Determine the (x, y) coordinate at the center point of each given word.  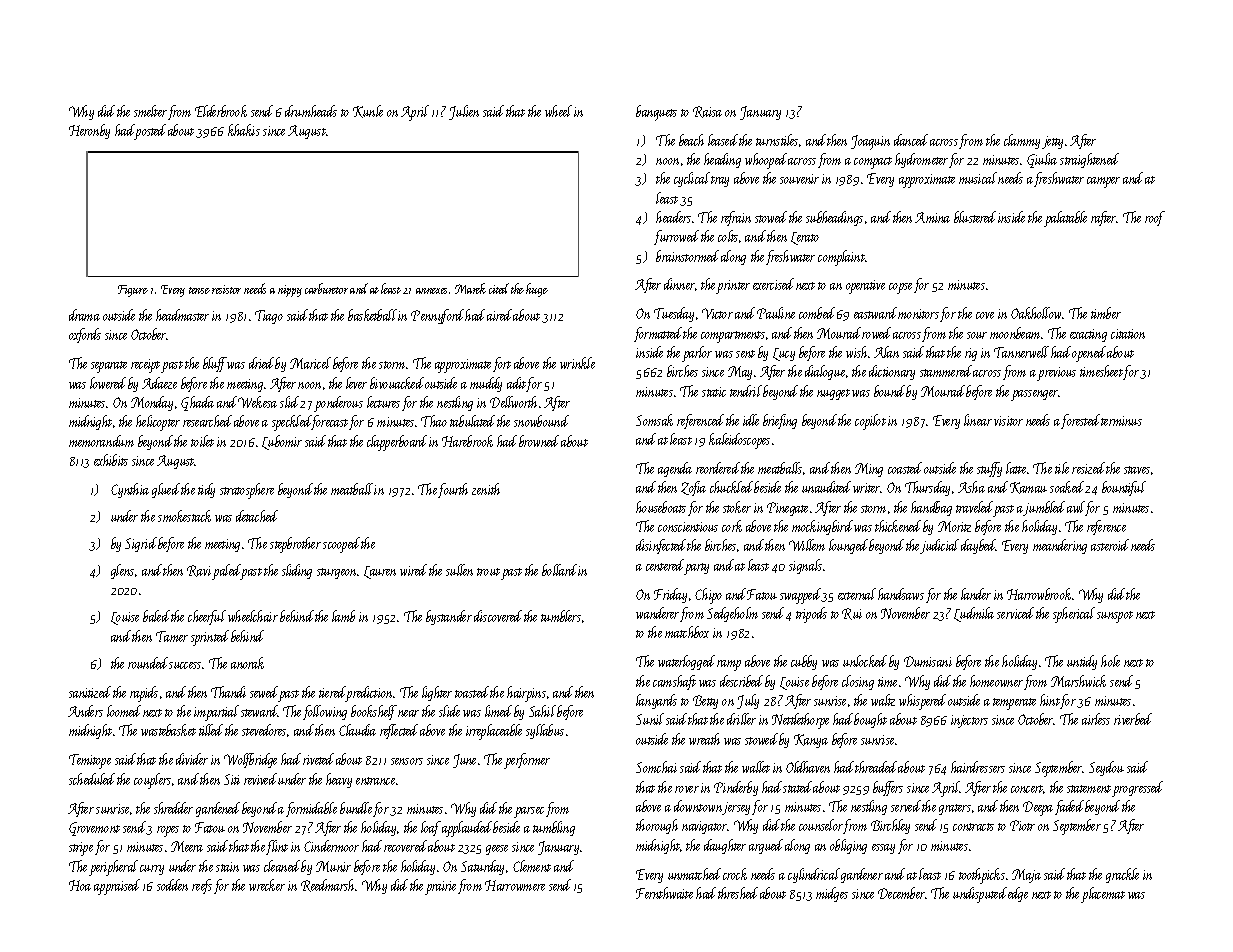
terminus (1121, 421)
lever (356, 383)
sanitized (90, 692)
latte (1016, 468)
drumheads (311, 111)
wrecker (267, 885)
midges (832, 894)
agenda (675, 469)
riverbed (1133, 719)
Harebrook (467, 441)
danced (911, 140)
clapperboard (397, 443)
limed (498, 711)
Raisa (707, 112)
